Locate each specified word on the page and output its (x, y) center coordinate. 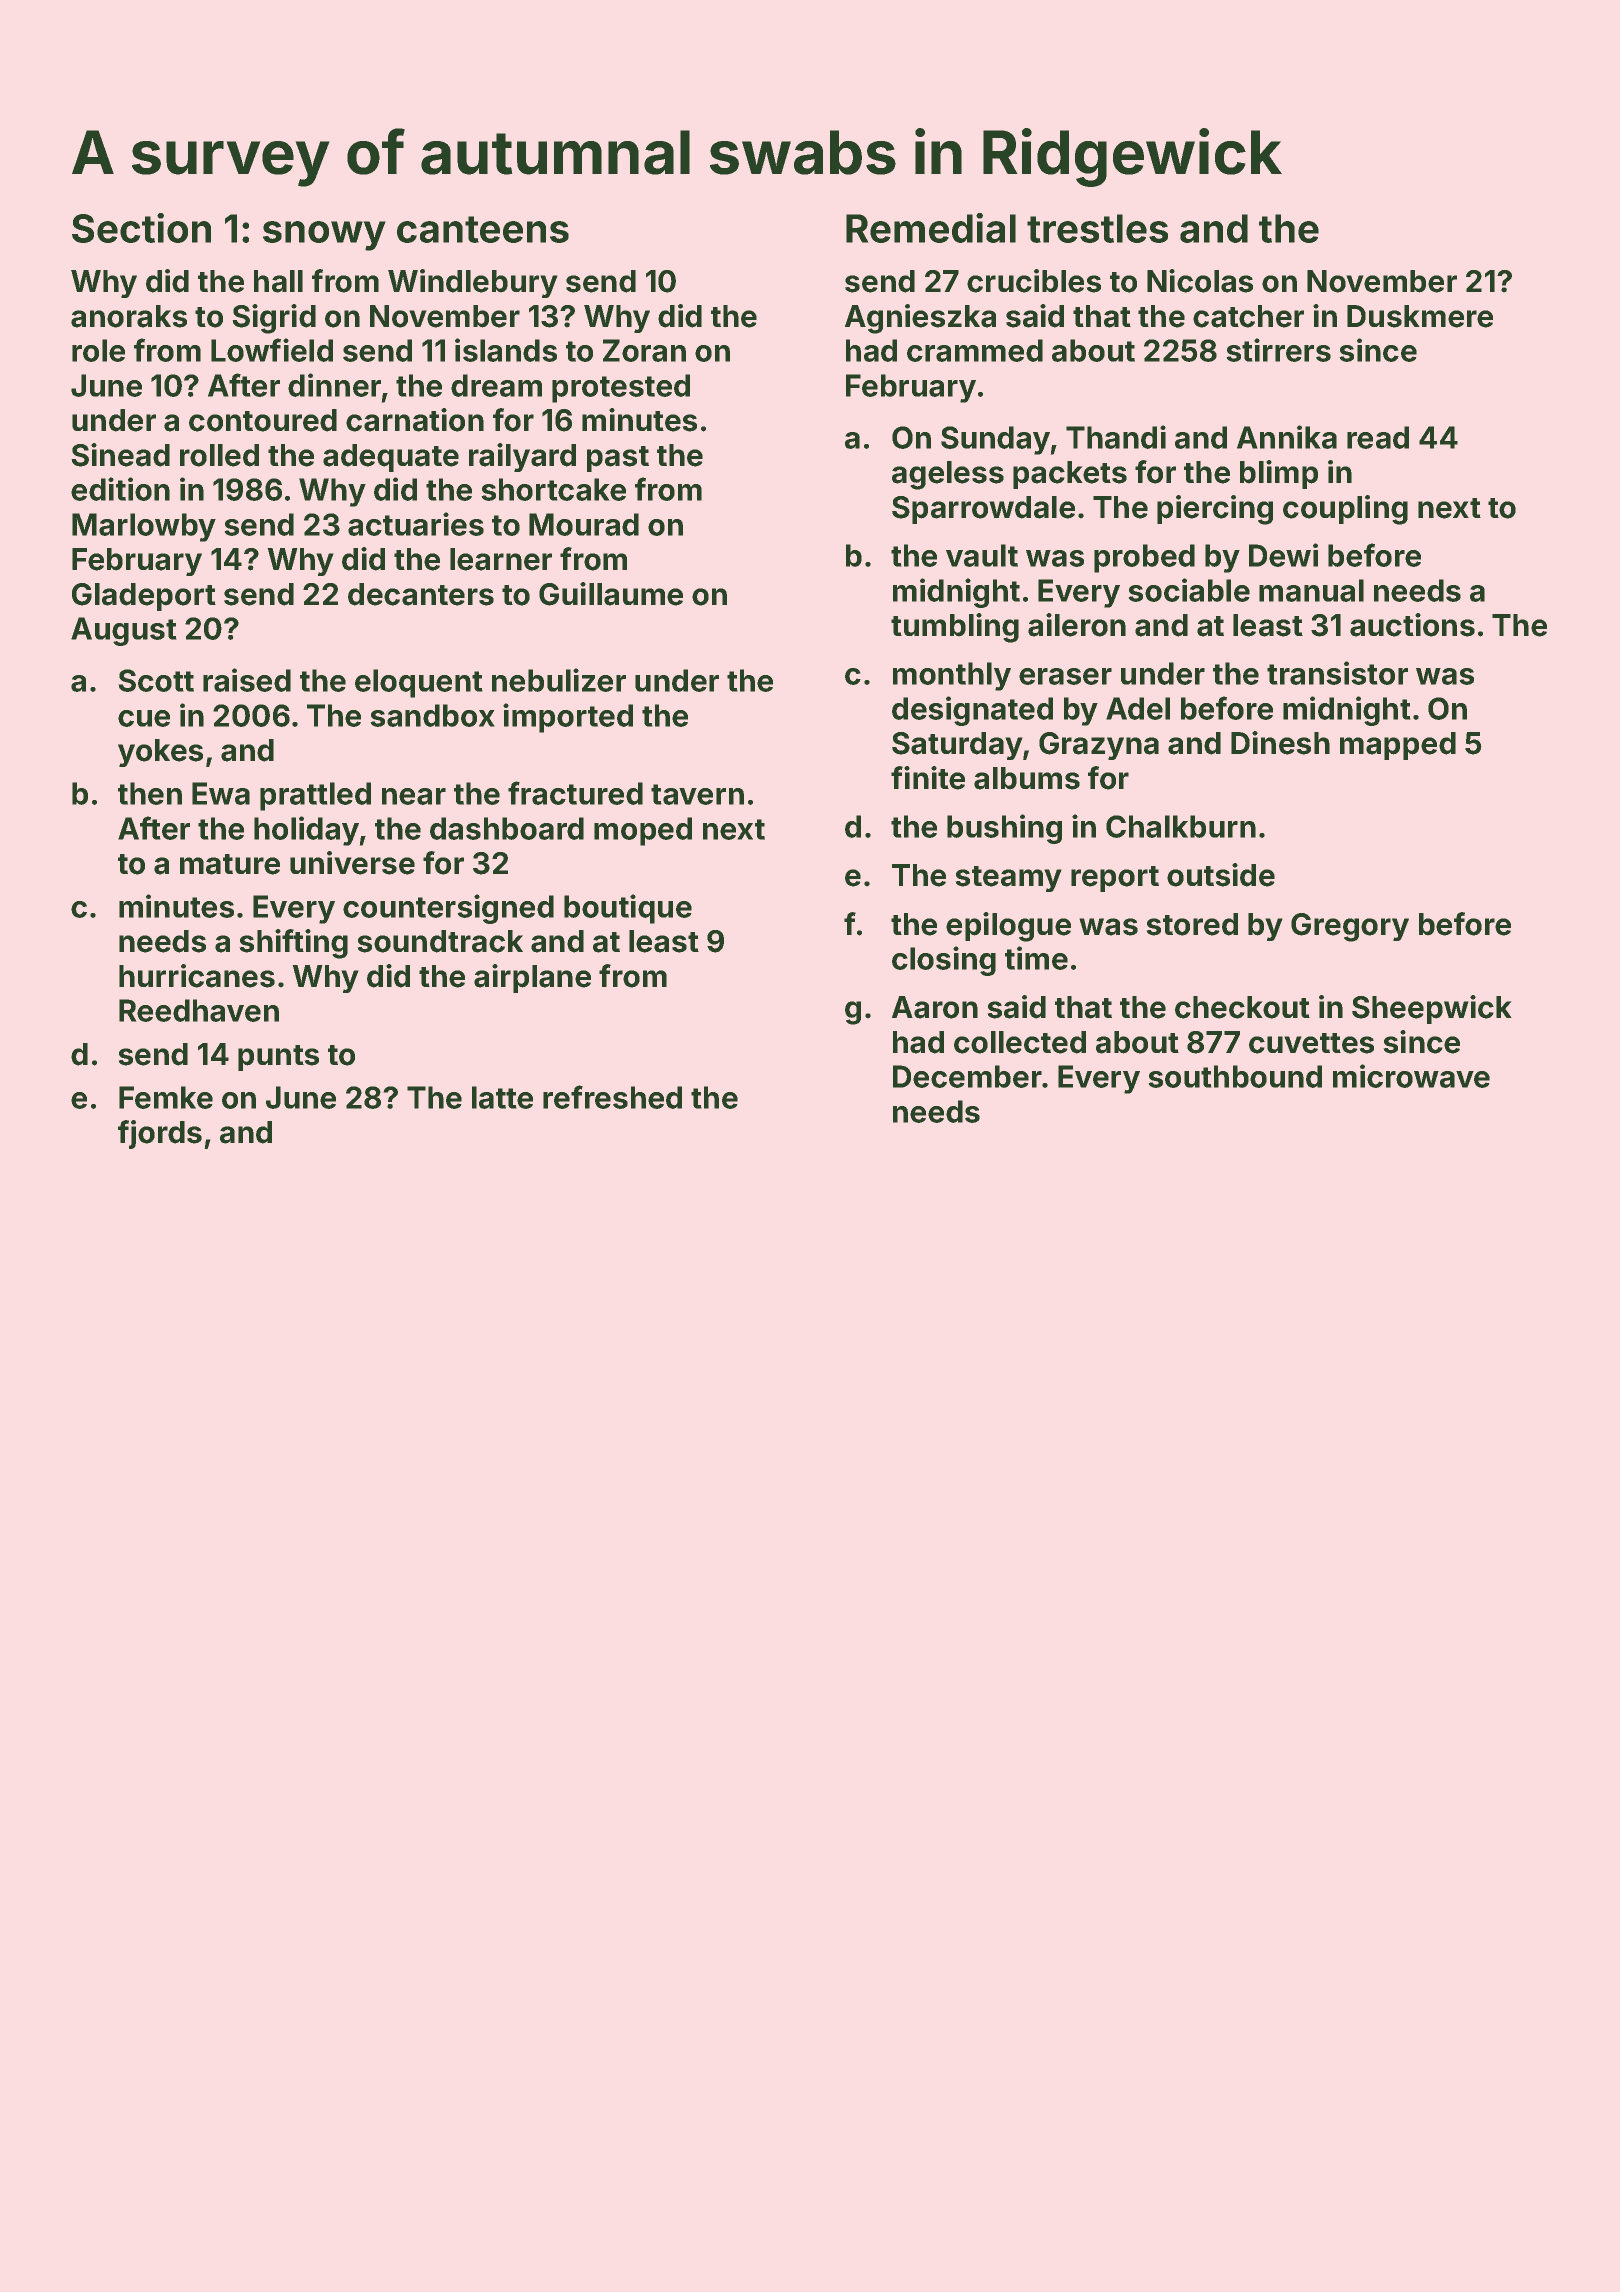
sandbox (432, 715)
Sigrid (274, 319)
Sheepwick (1432, 1009)
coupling (1345, 510)
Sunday (996, 440)
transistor (1337, 673)
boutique (628, 909)
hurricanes (197, 976)
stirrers (1278, 350)
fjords (160, 1134)
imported (568, 718)
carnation (415, 420)
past (618, 459)
